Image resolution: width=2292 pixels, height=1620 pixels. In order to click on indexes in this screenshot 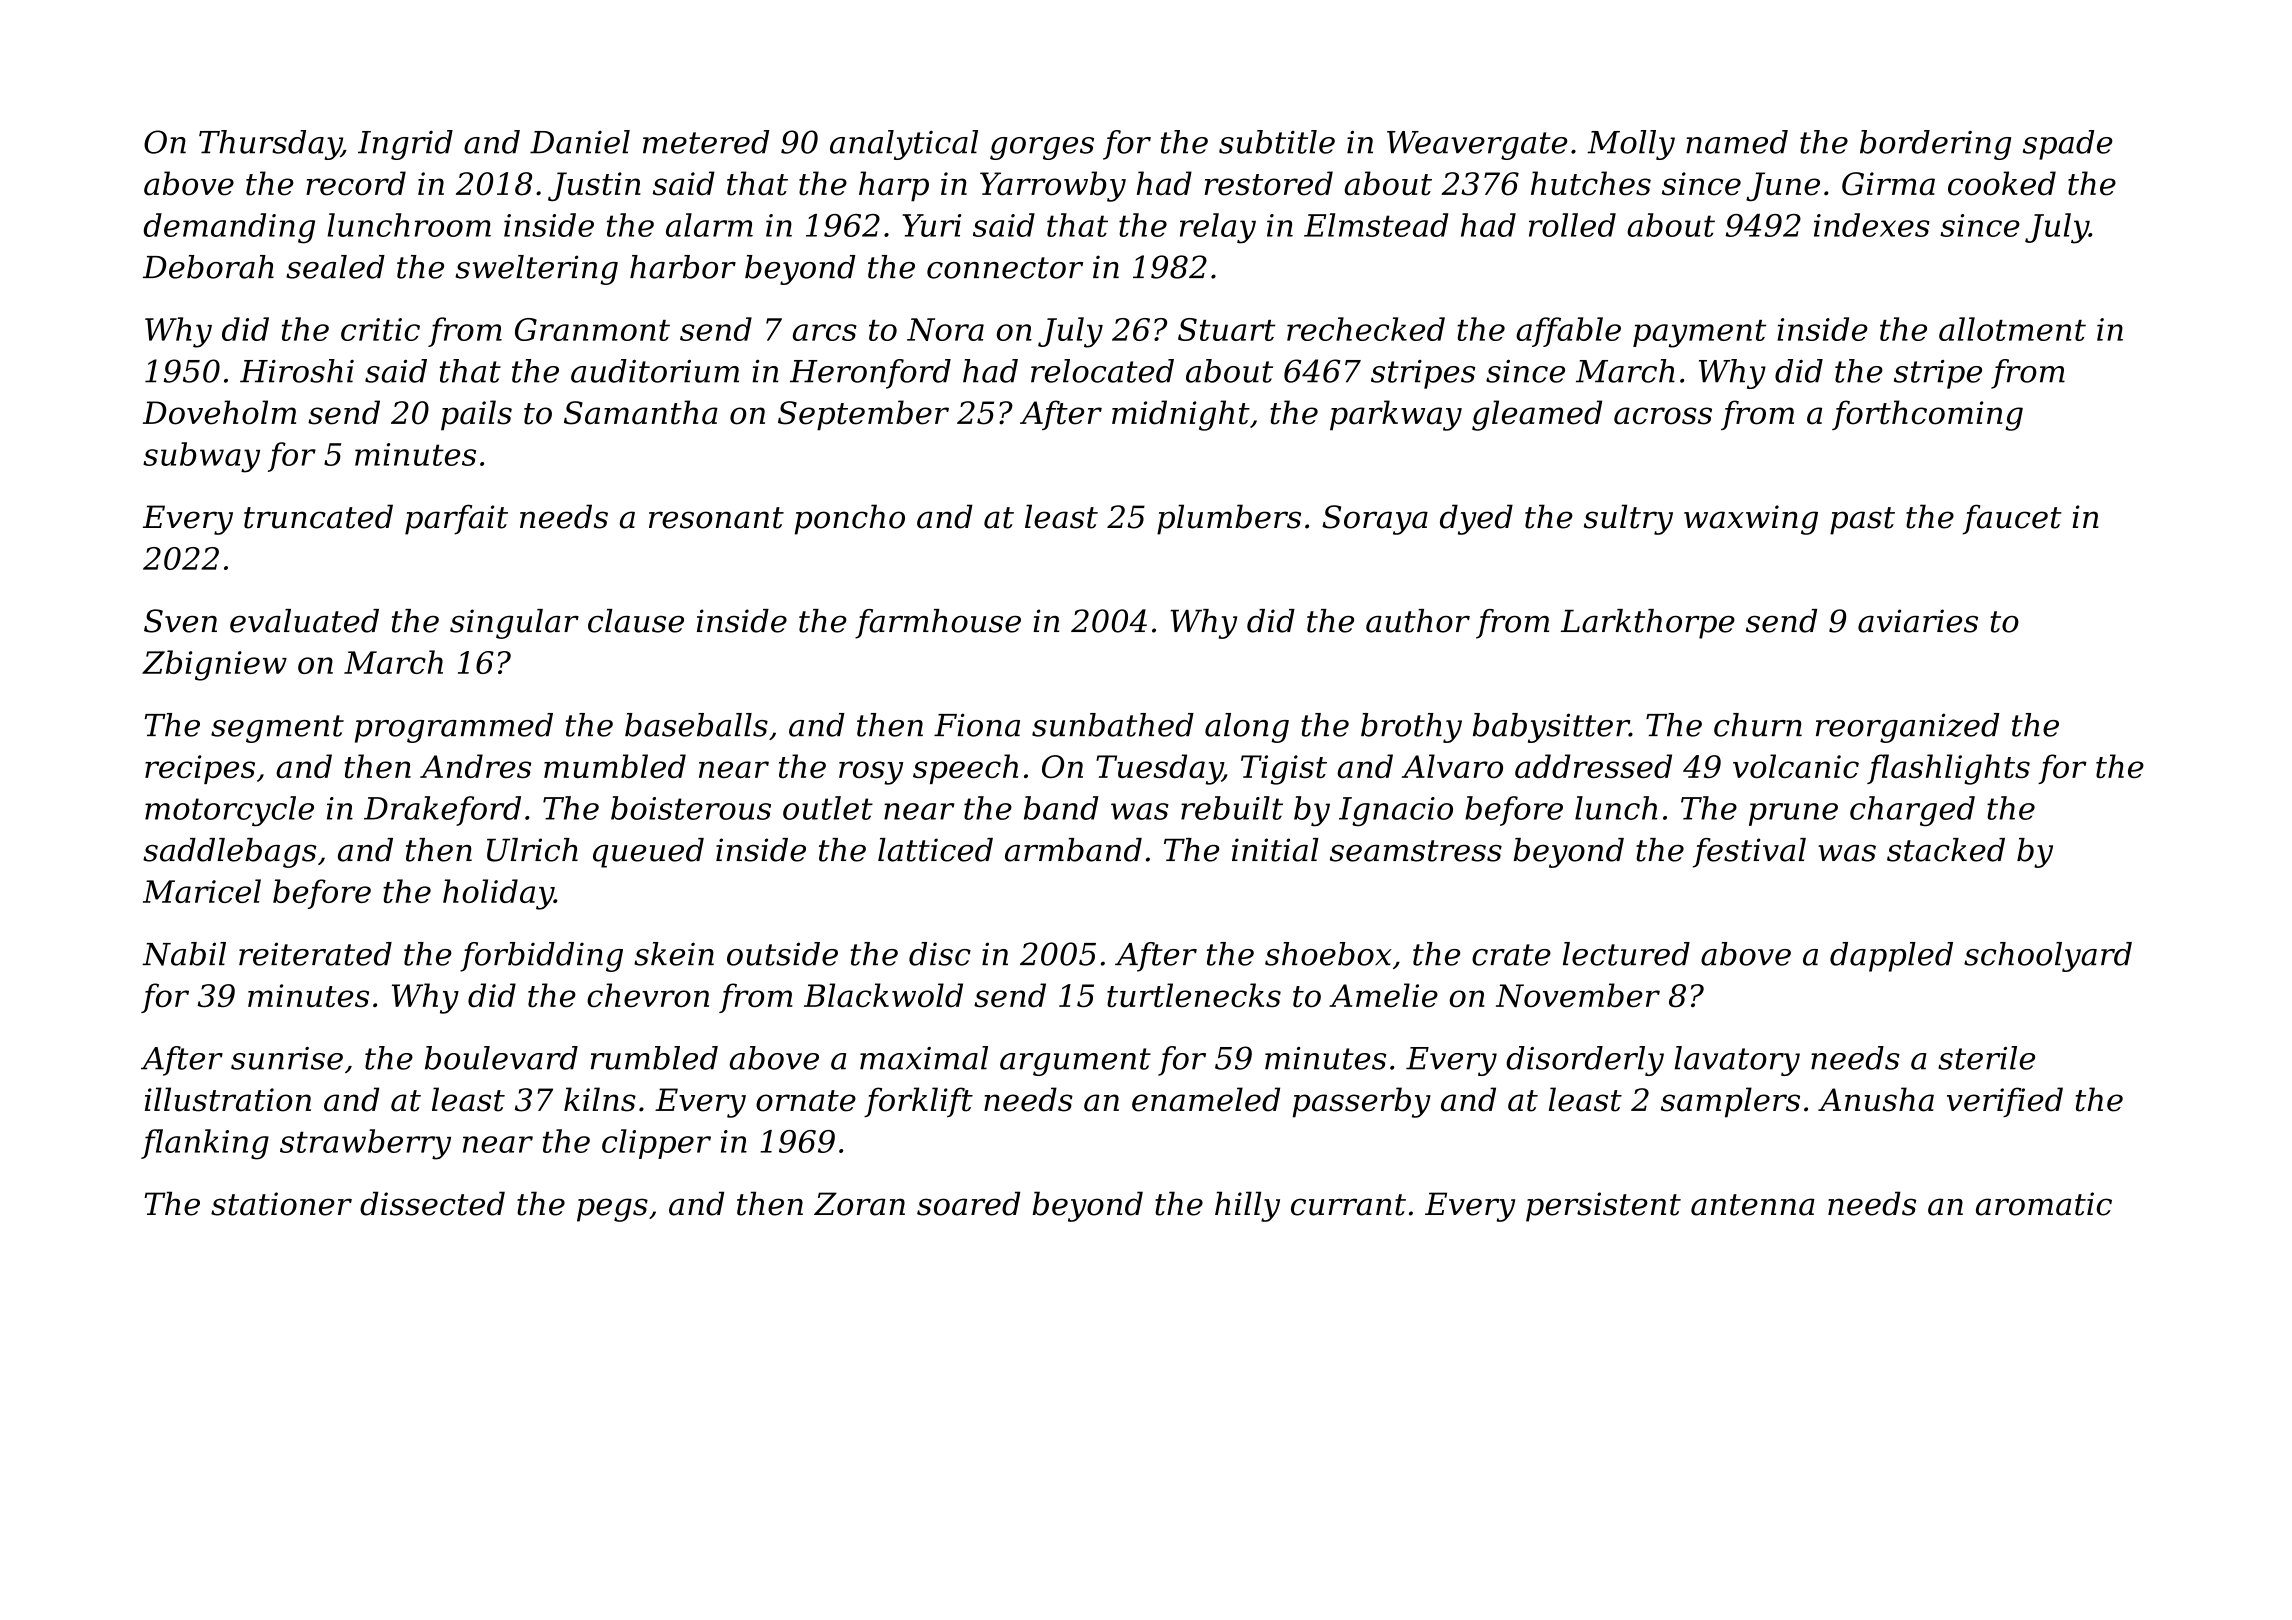, I will do `click(1872, 225)`.
